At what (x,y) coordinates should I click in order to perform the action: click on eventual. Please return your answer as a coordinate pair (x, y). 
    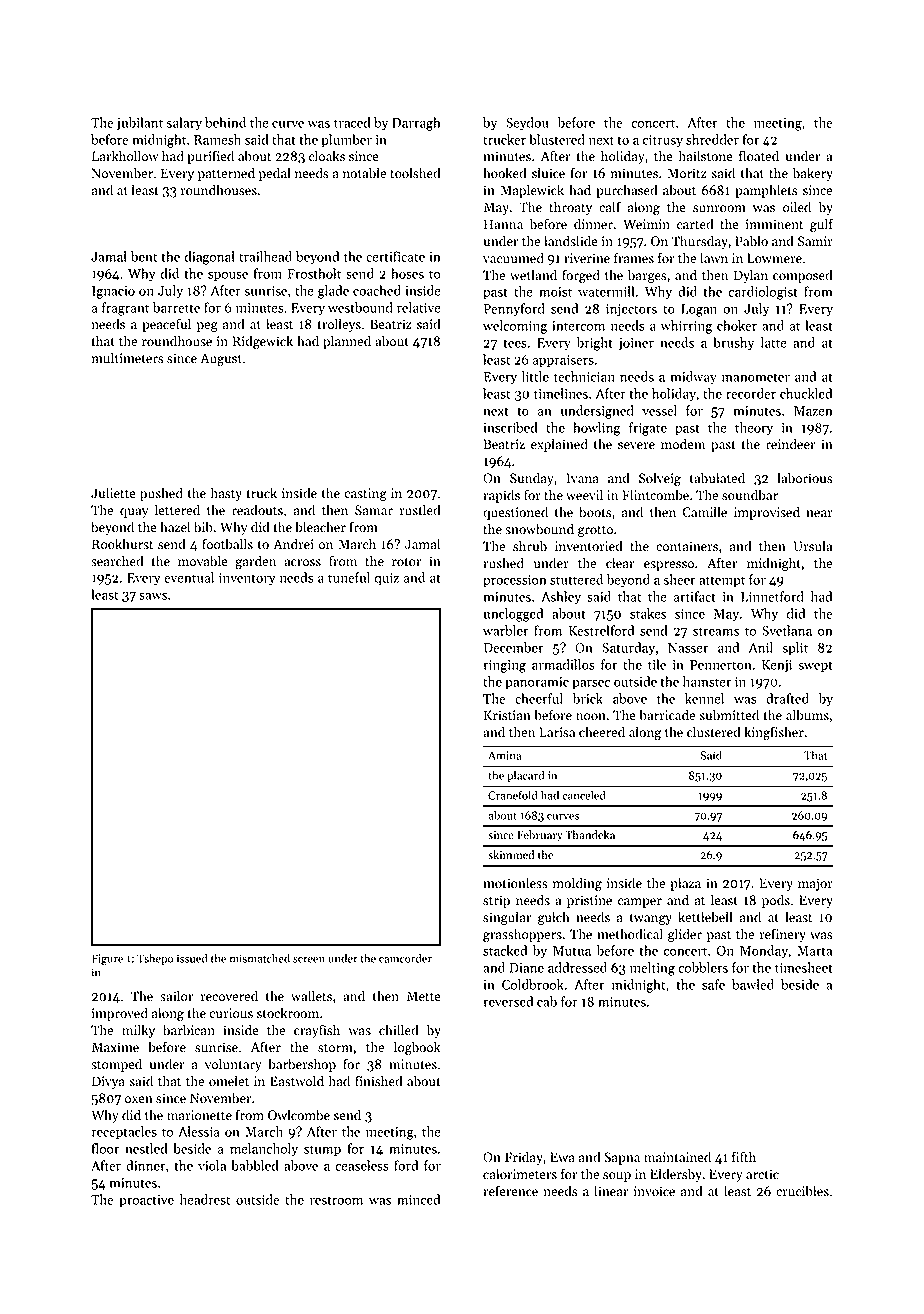
    Looking at the image, I should click on (189, 577).
